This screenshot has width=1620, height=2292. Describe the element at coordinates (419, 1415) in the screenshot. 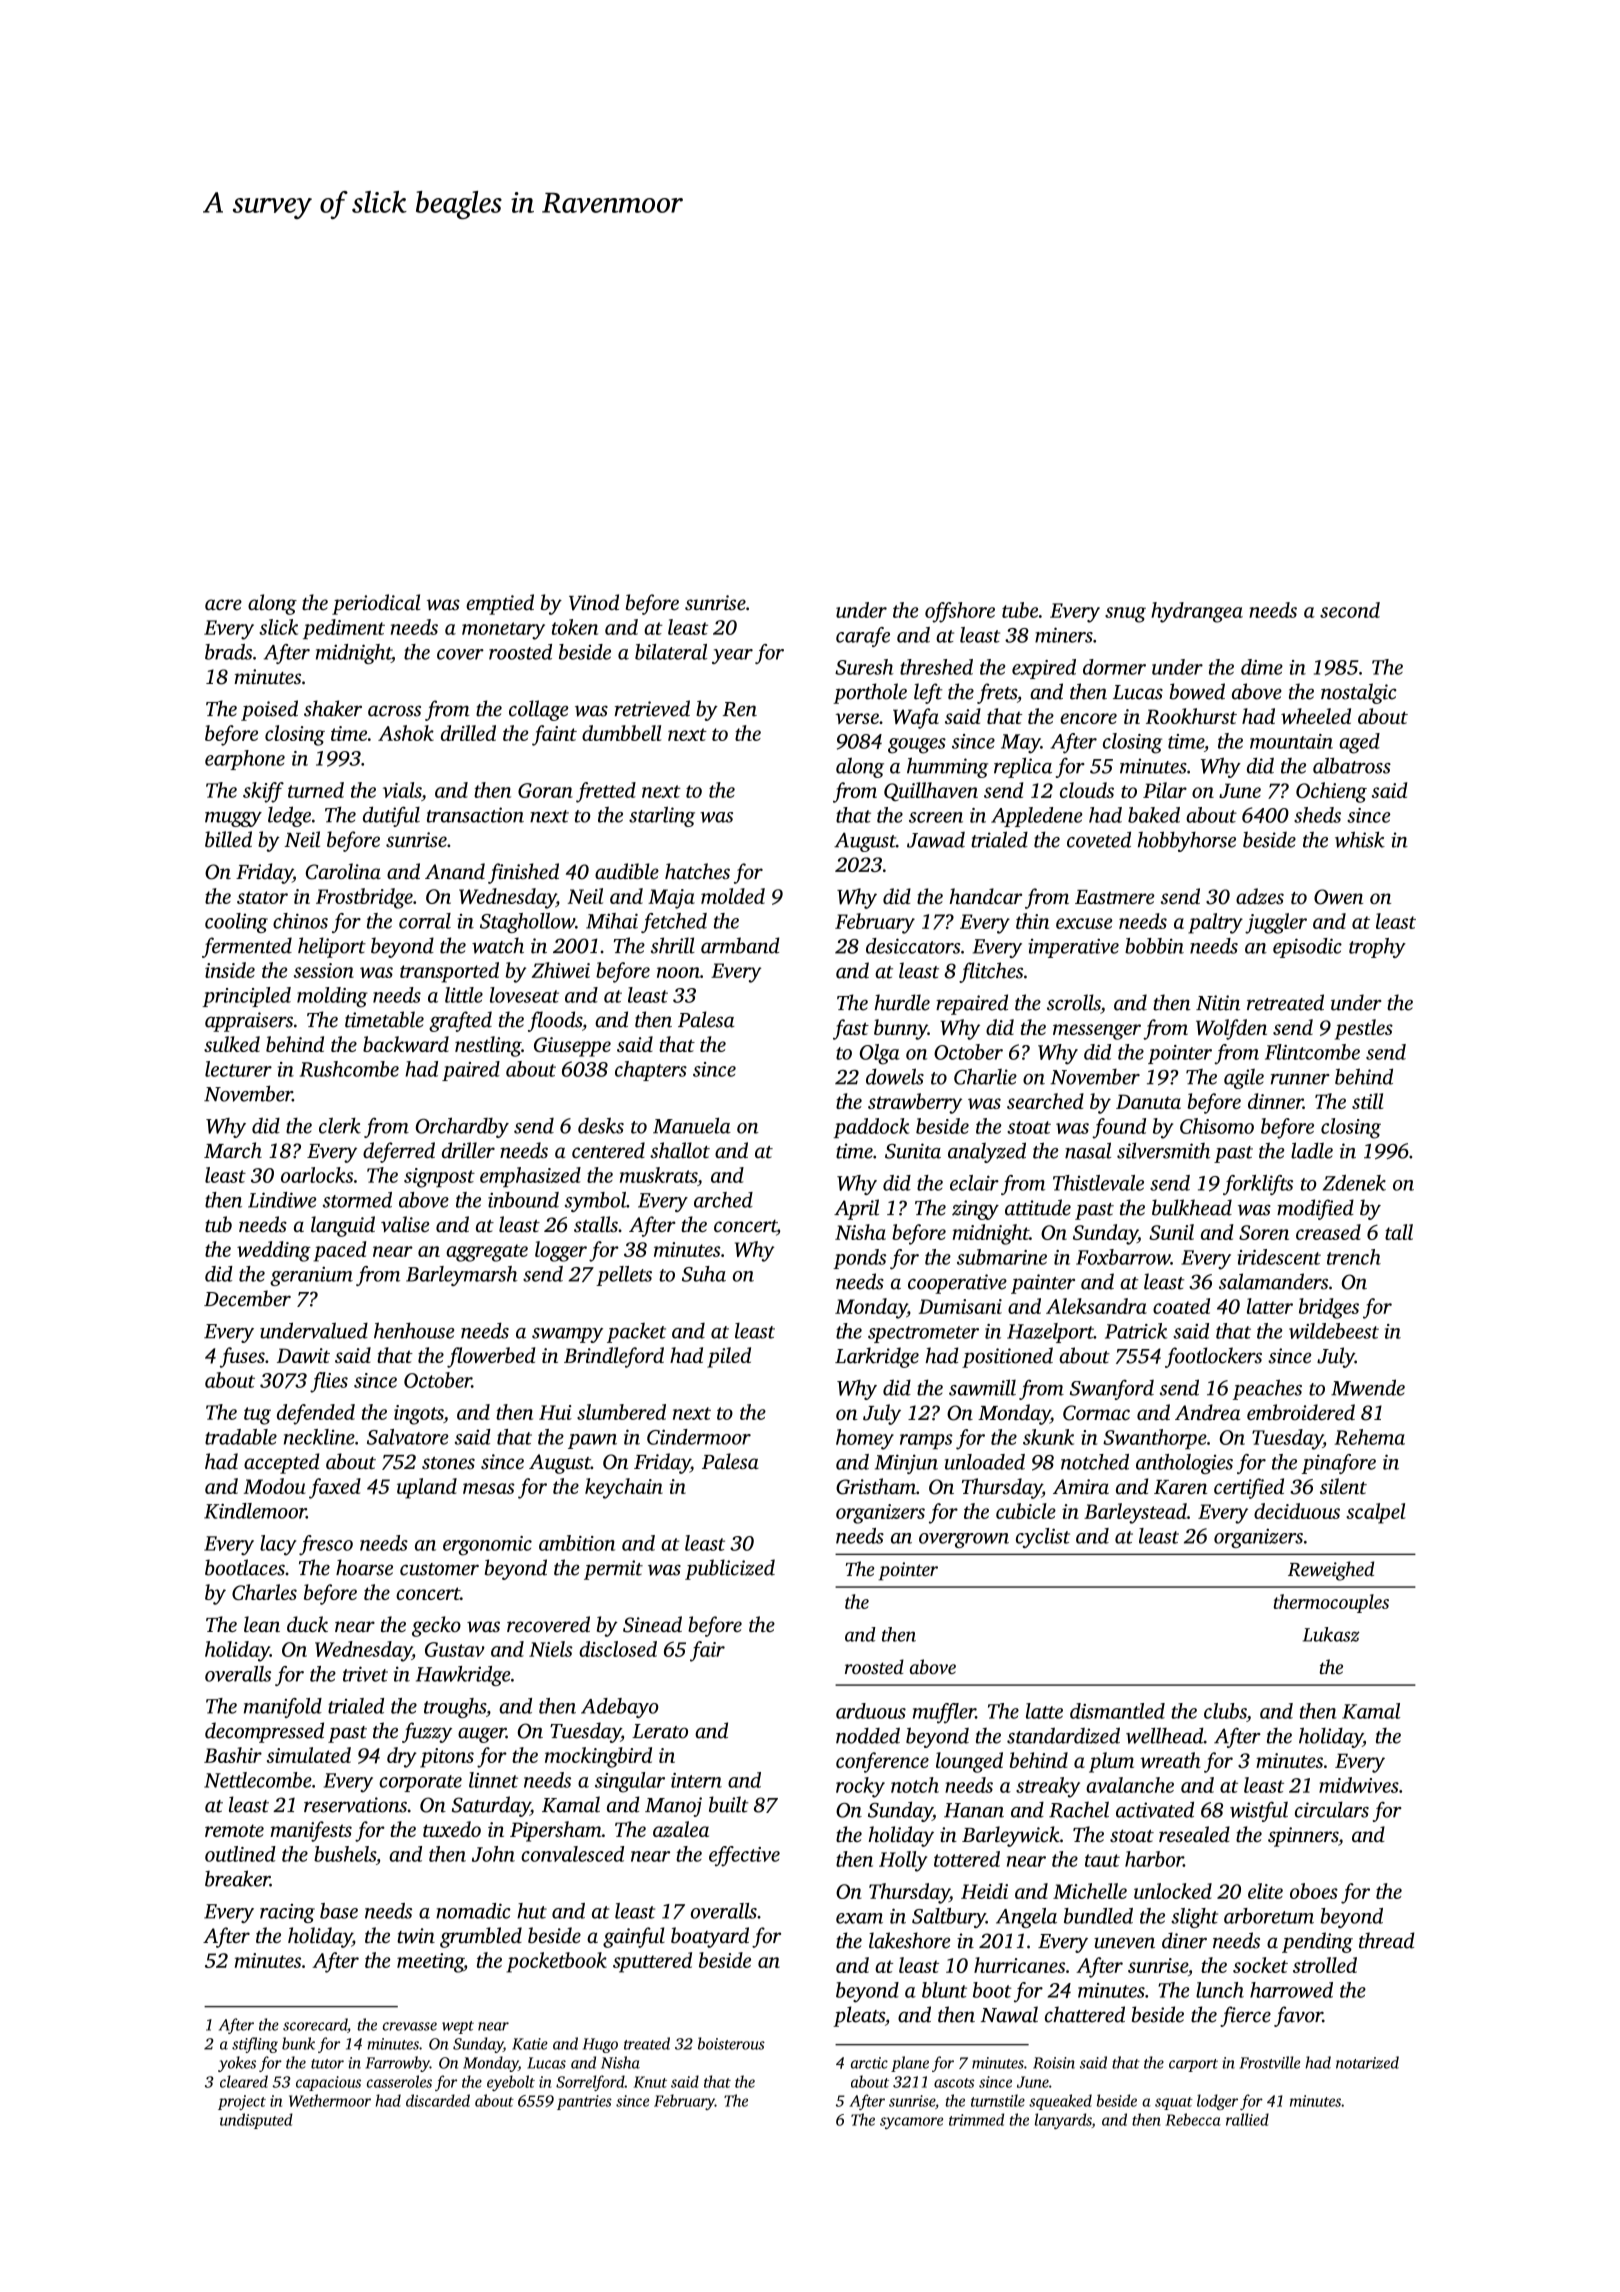

I see `ingots` at that location.
